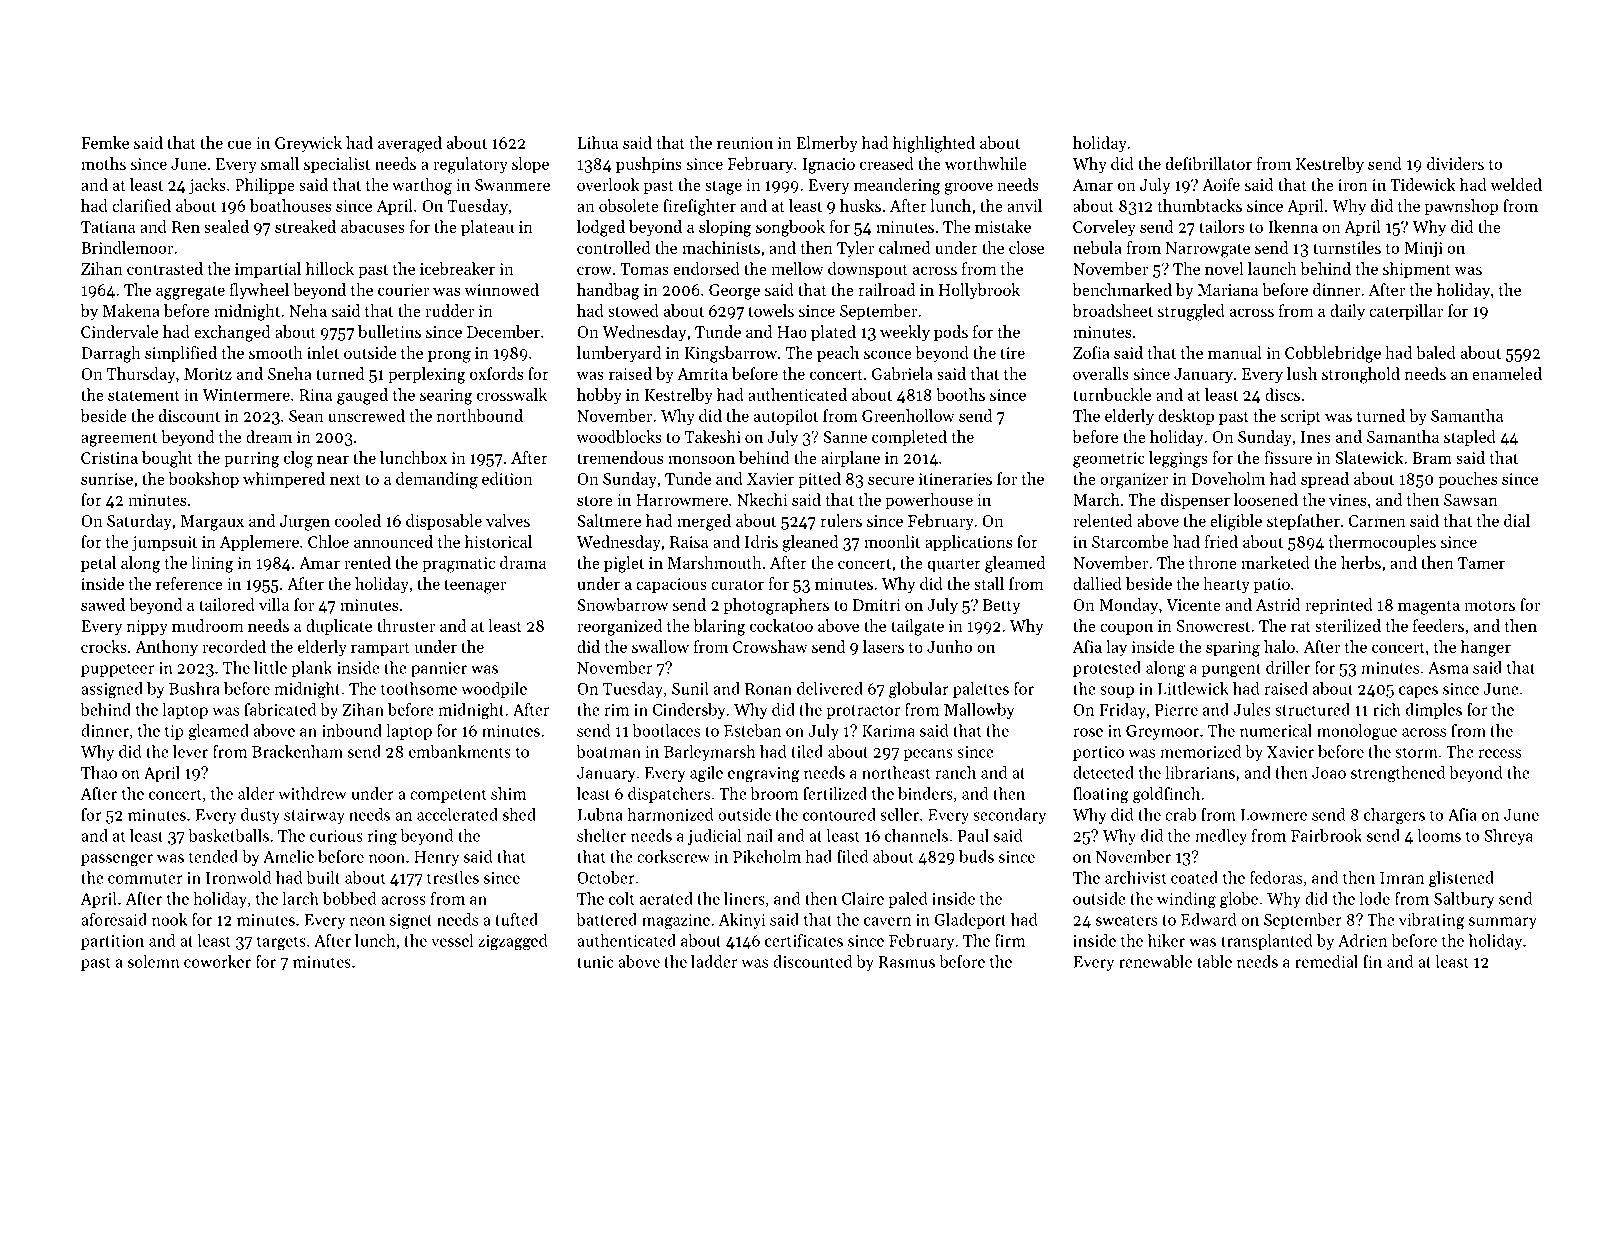 The height and width of the screenshot is (1255, 1624). What do you see at coordinates (1471, 500) in the screenshot?
I see `Sawsan` at bounding box center [1471, 500].
